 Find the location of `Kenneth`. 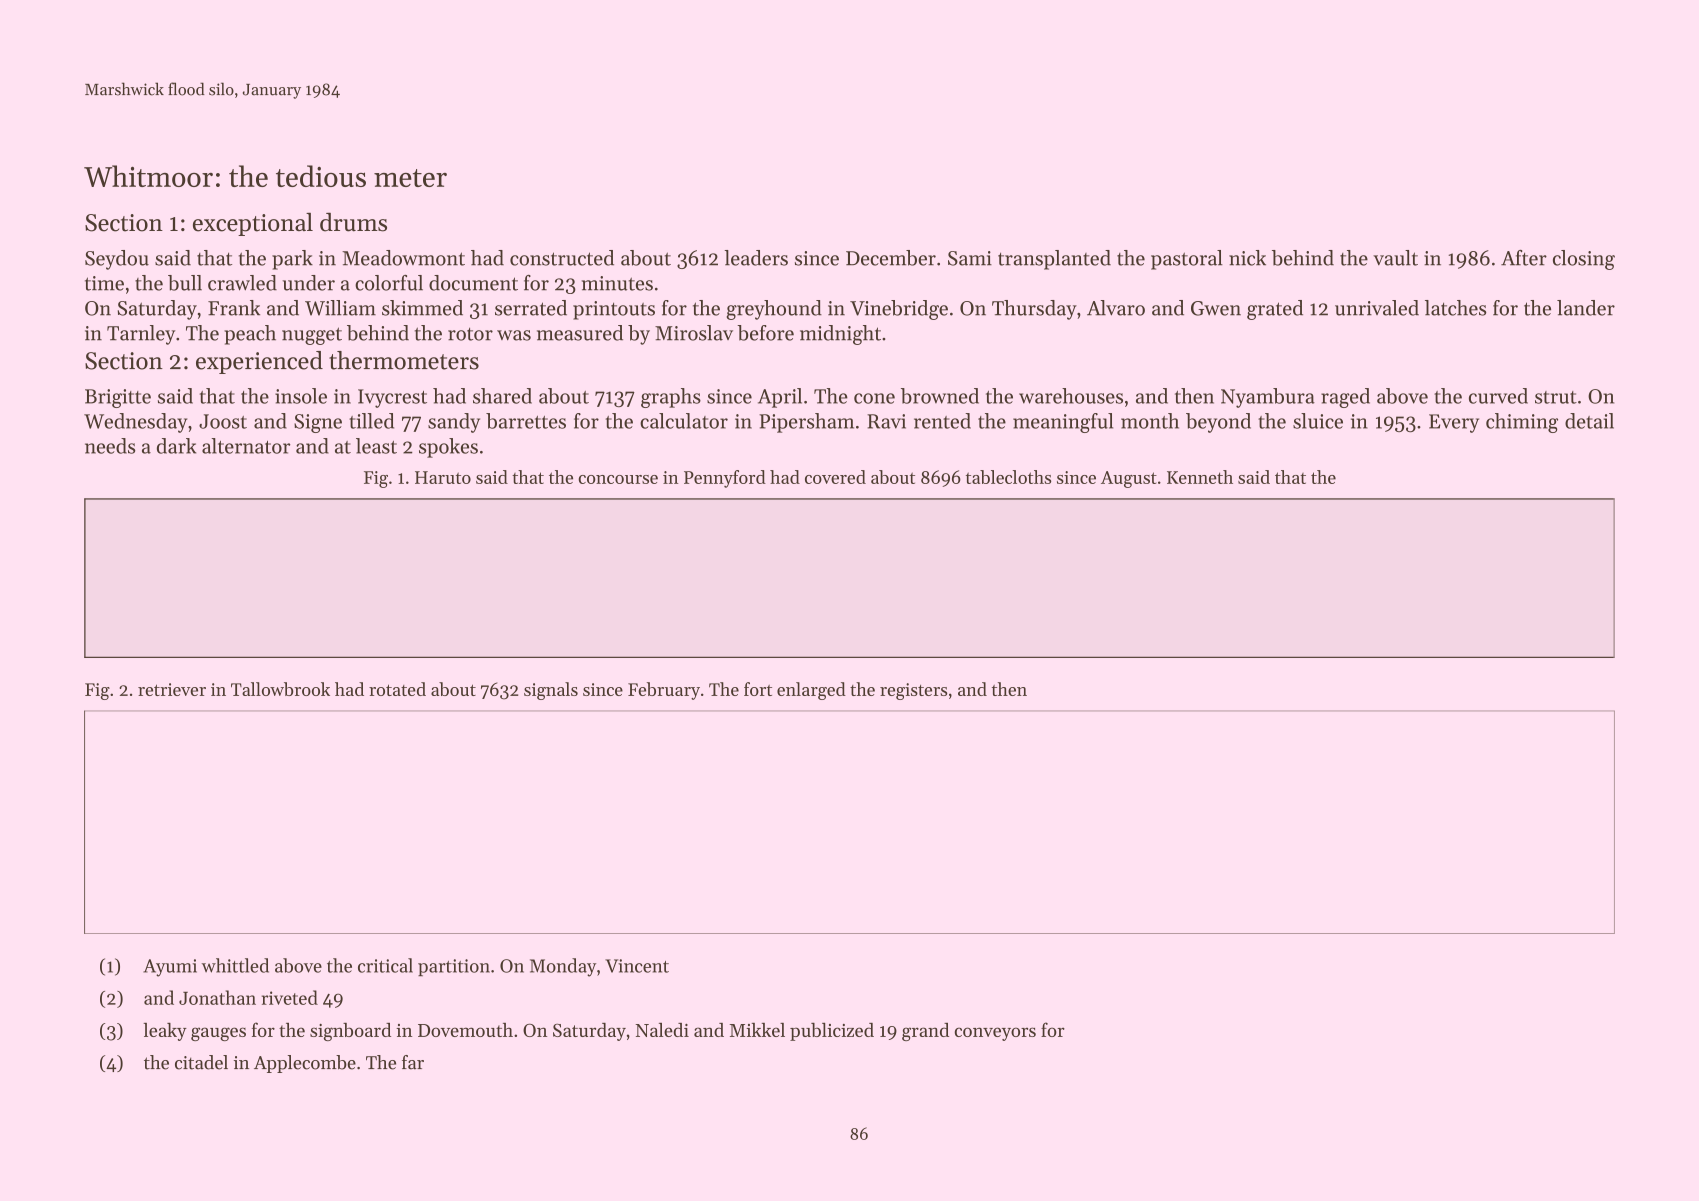

Kenneth is located at coordinates (1200, 477).
